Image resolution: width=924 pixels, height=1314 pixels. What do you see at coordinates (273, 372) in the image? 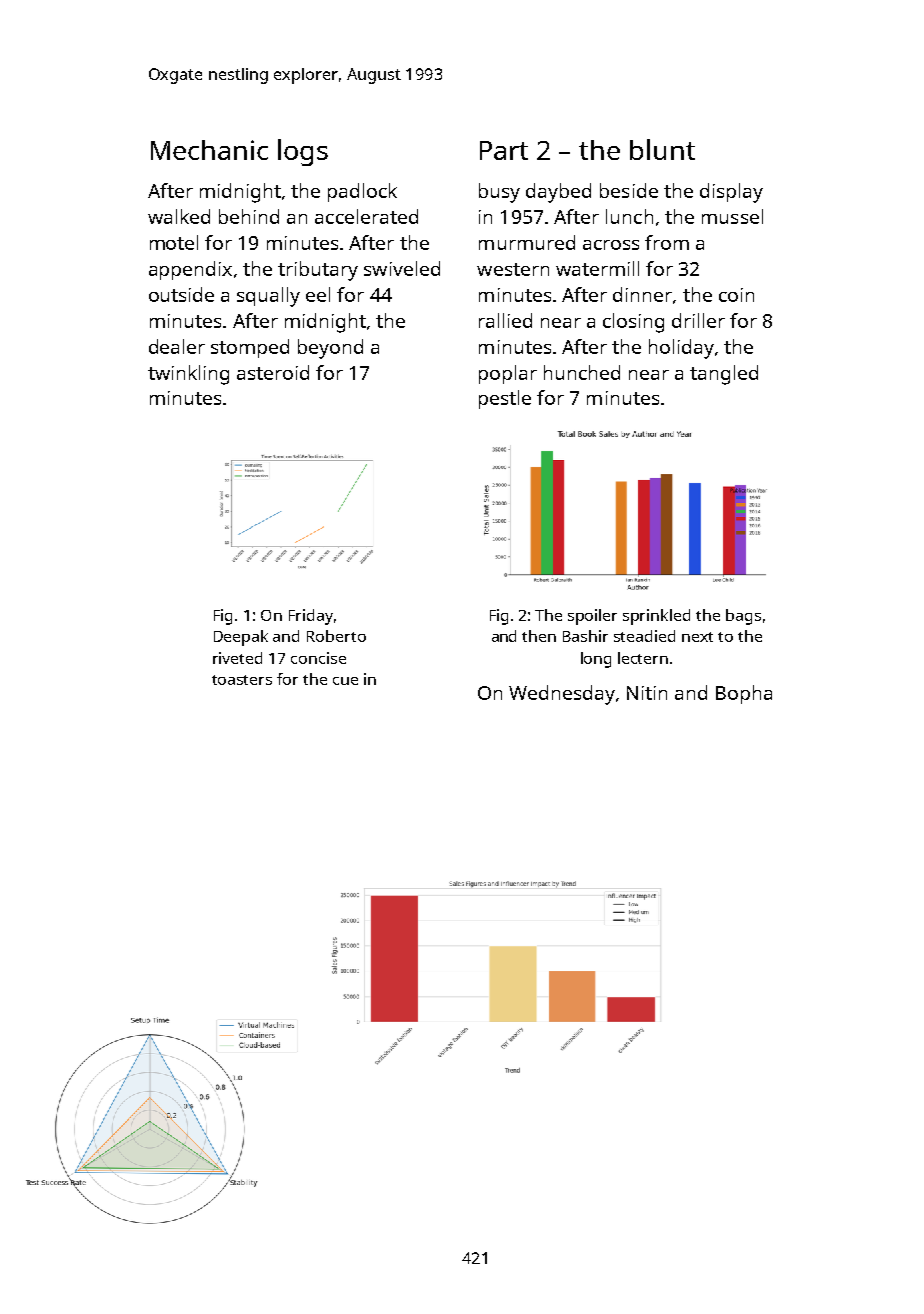
I see `asteroid` at bounding box center [273, 372].
